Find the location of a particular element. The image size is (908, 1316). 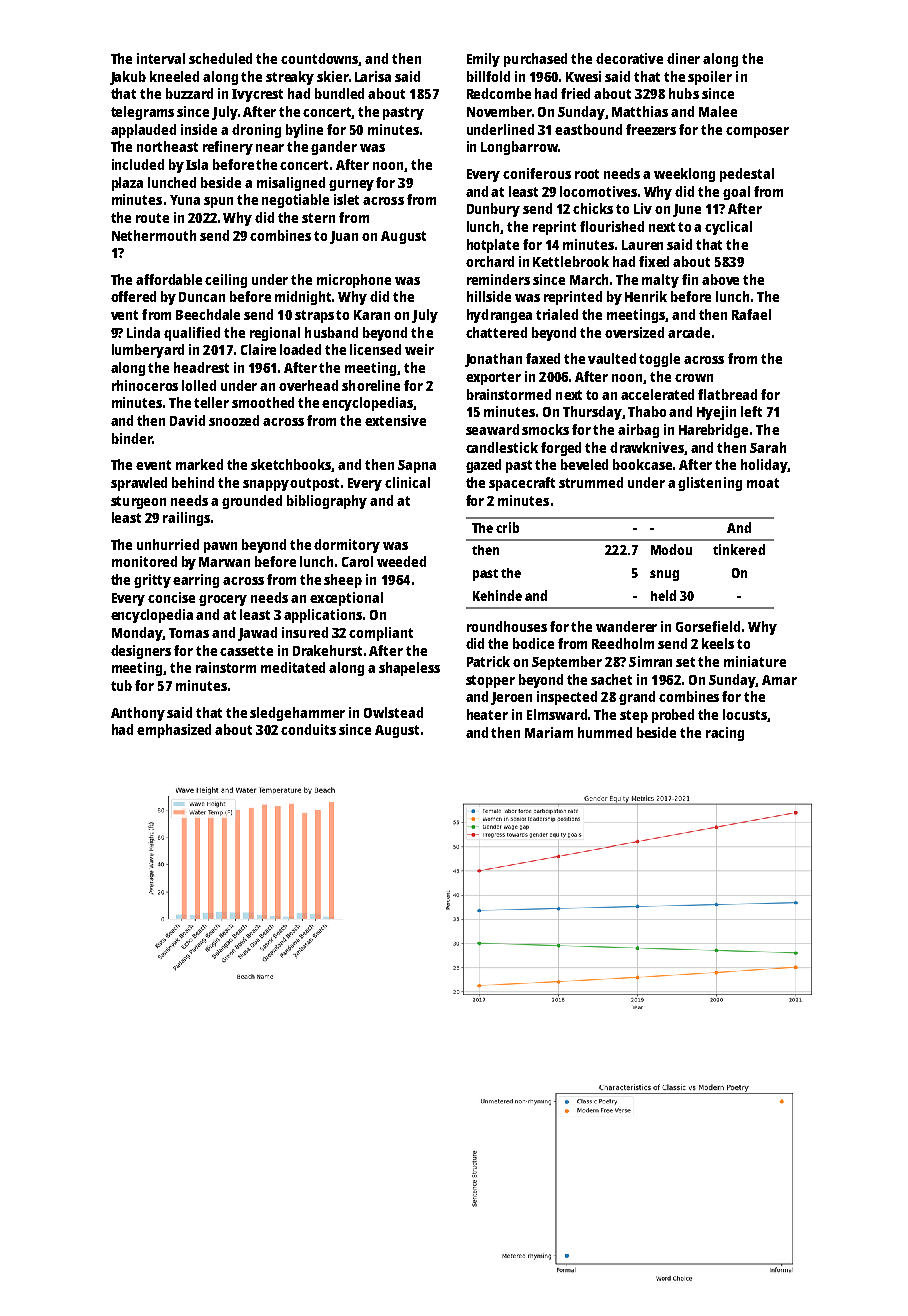

emphasized is located at coordinates (174, 731).
